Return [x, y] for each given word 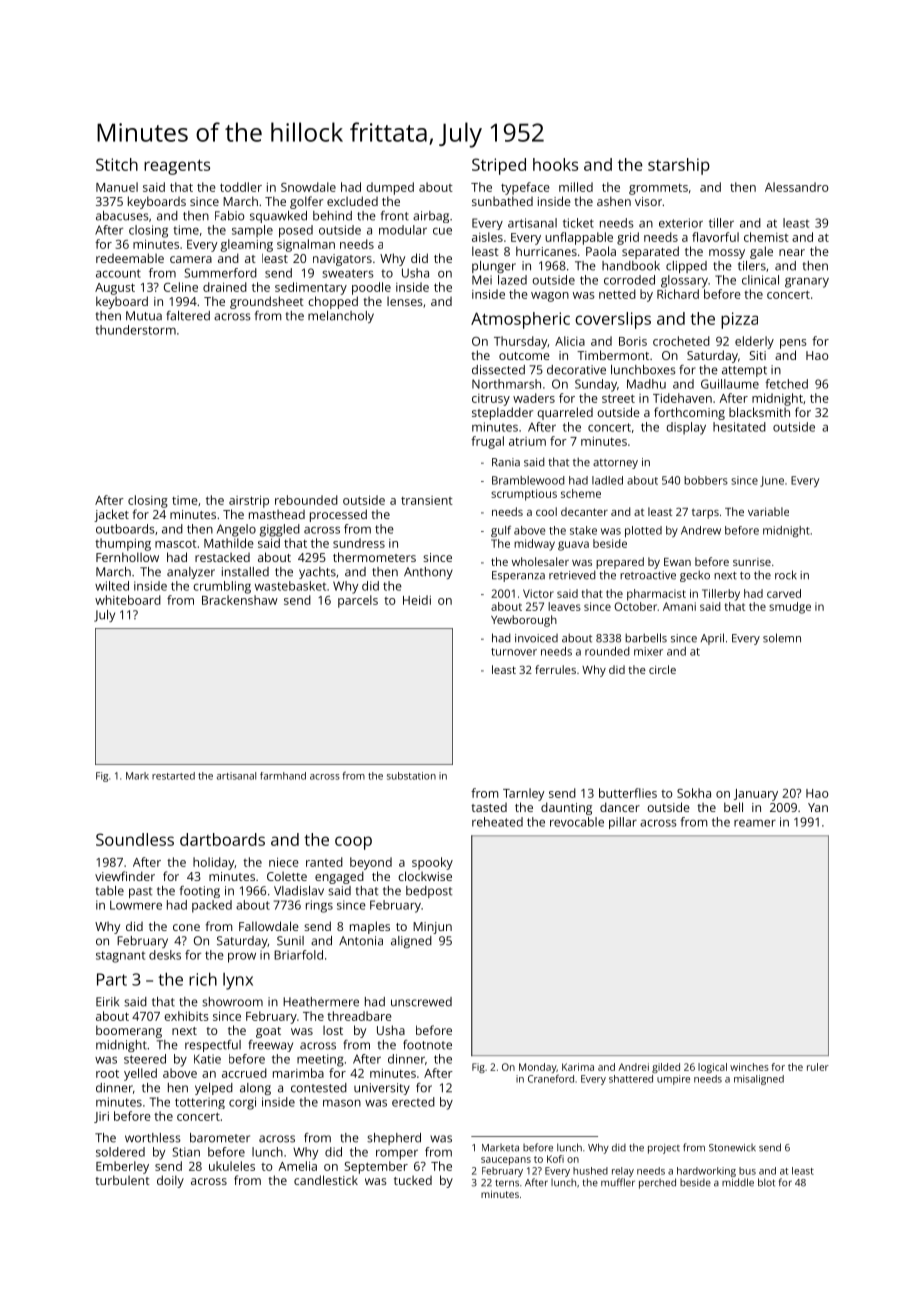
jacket [111, 515]
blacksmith [759, 412]
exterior [681, 223]
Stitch [117, 164]
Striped [499, 166]
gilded [666, 1068]
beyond [371, 863]
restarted [173, 776]
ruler [818, 1067]
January [756, 795]
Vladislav [299, 891]
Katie [207, 1059]
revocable [577, 822]
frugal [487, 442]
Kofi [555, 1159]
